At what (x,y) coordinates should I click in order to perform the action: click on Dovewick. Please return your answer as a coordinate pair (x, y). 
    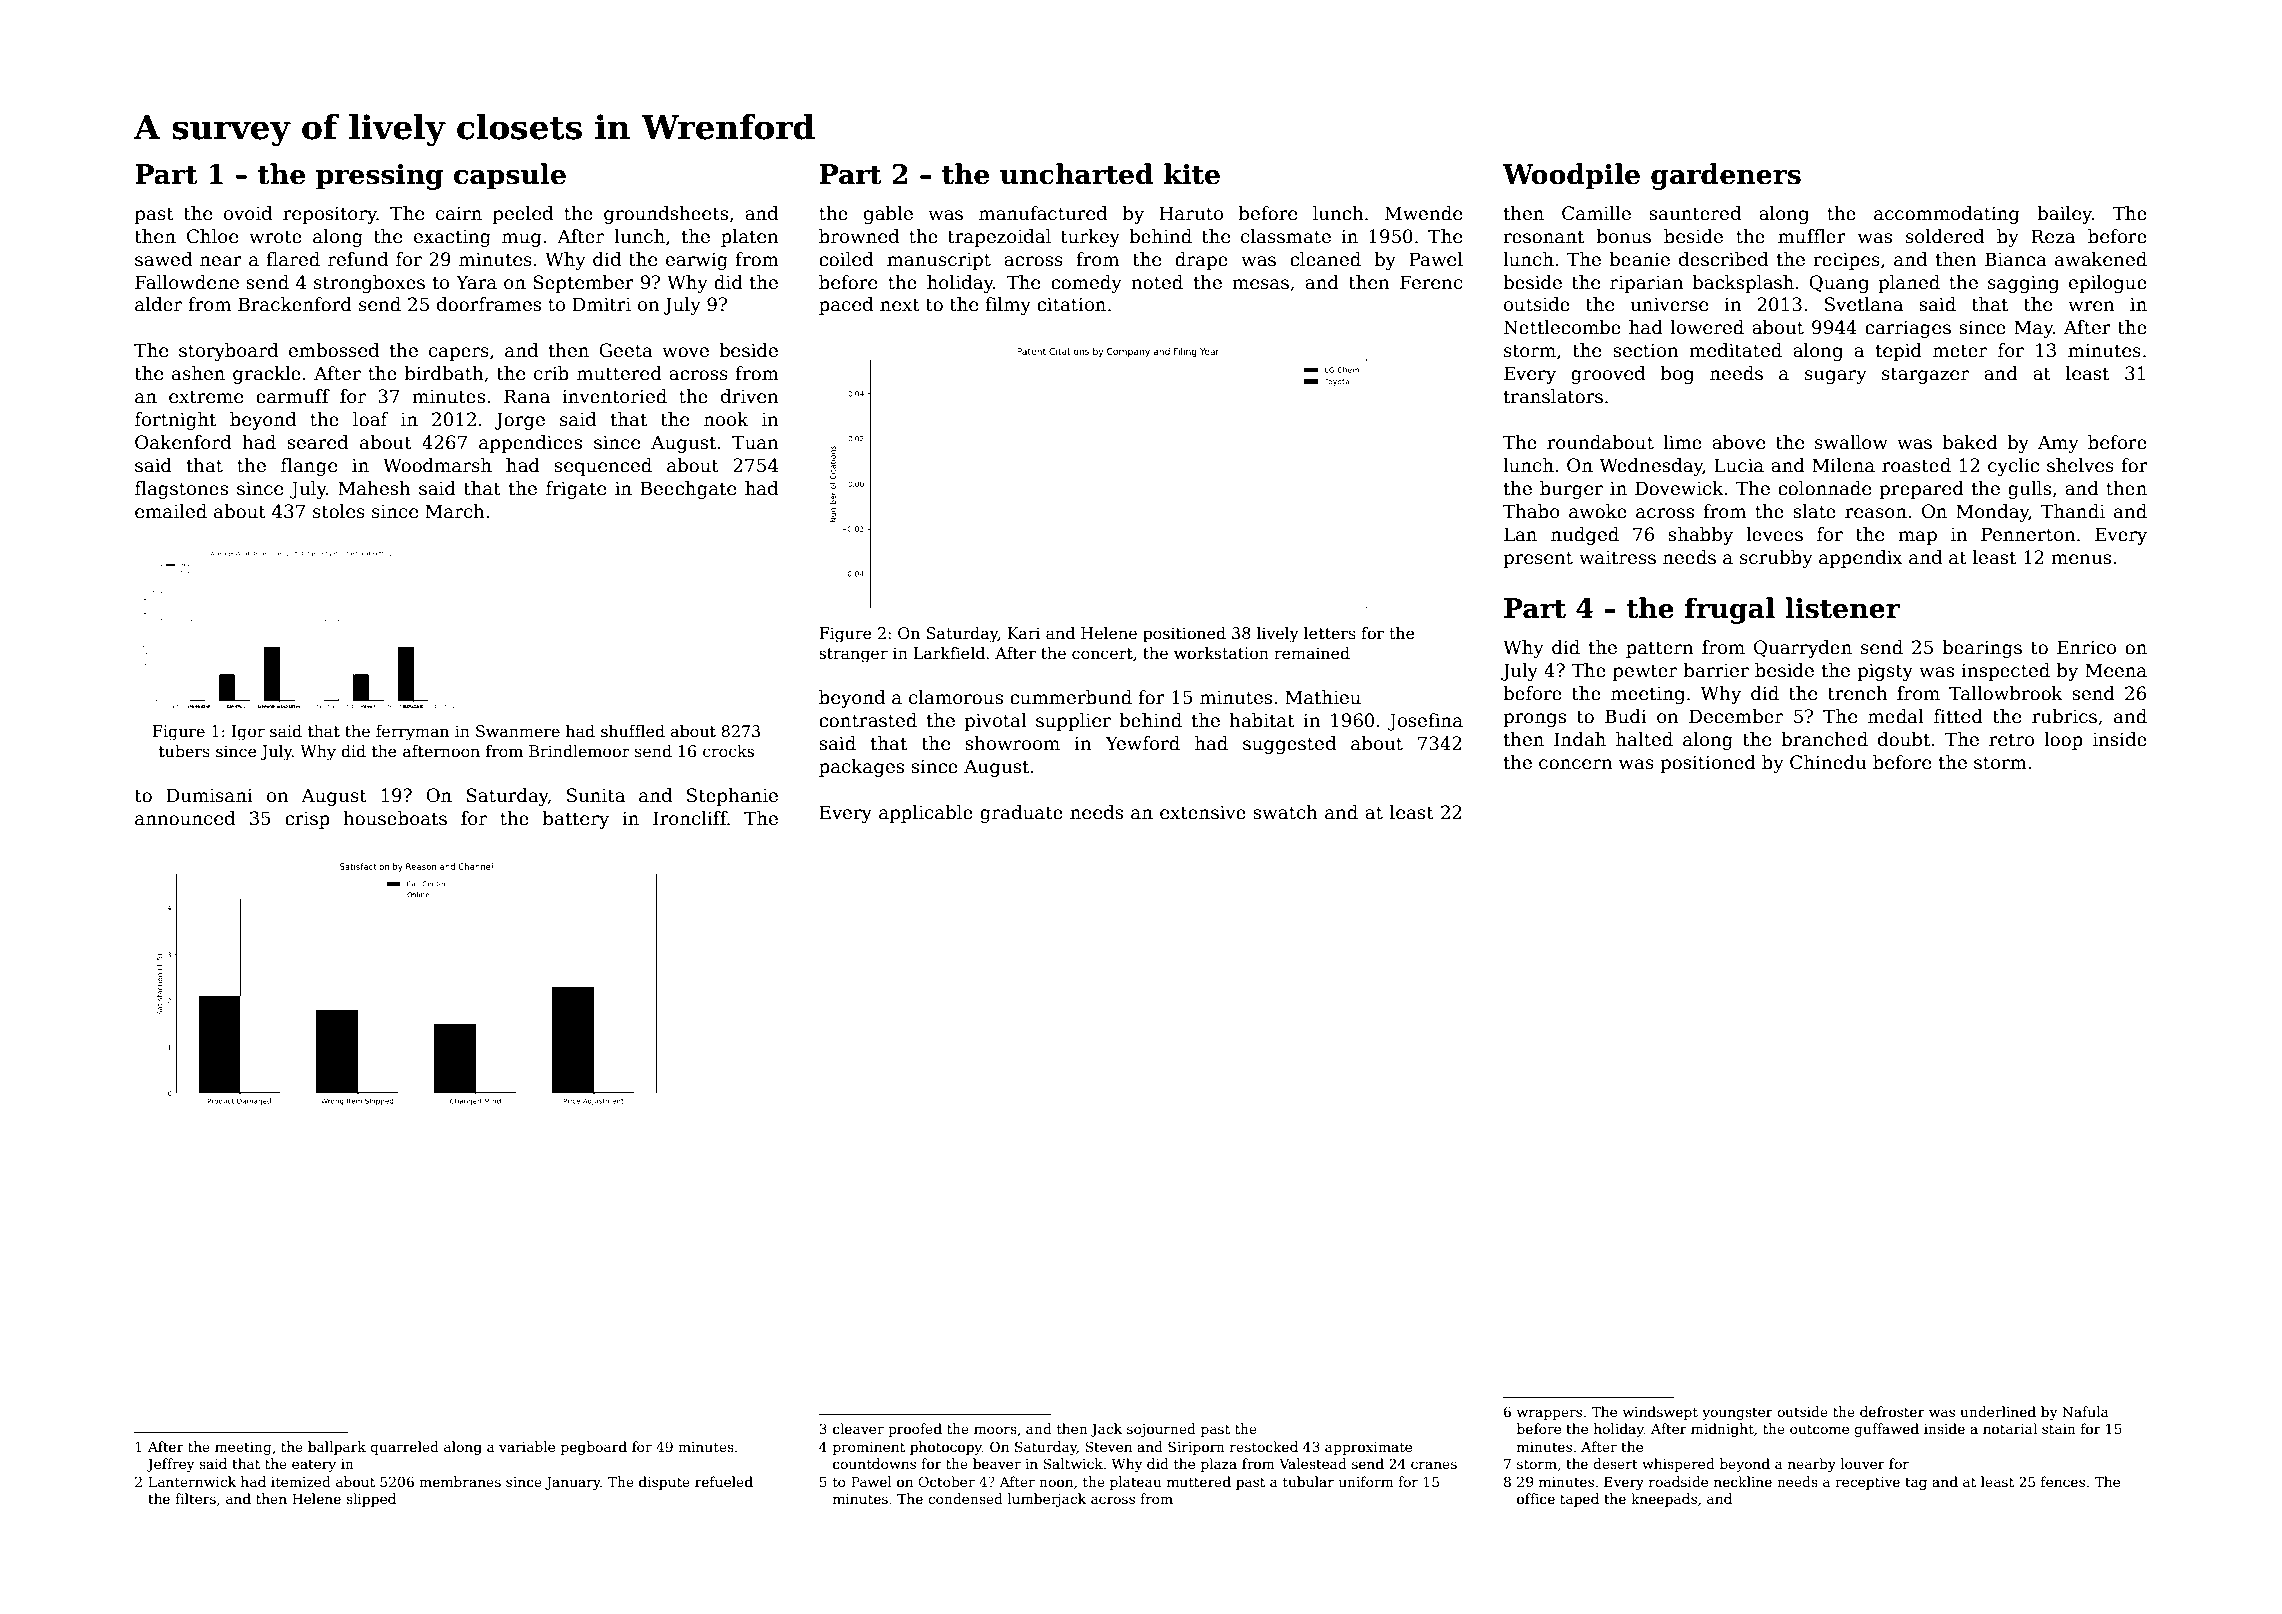
    Looking at the image, I should click on (1679, 488).
